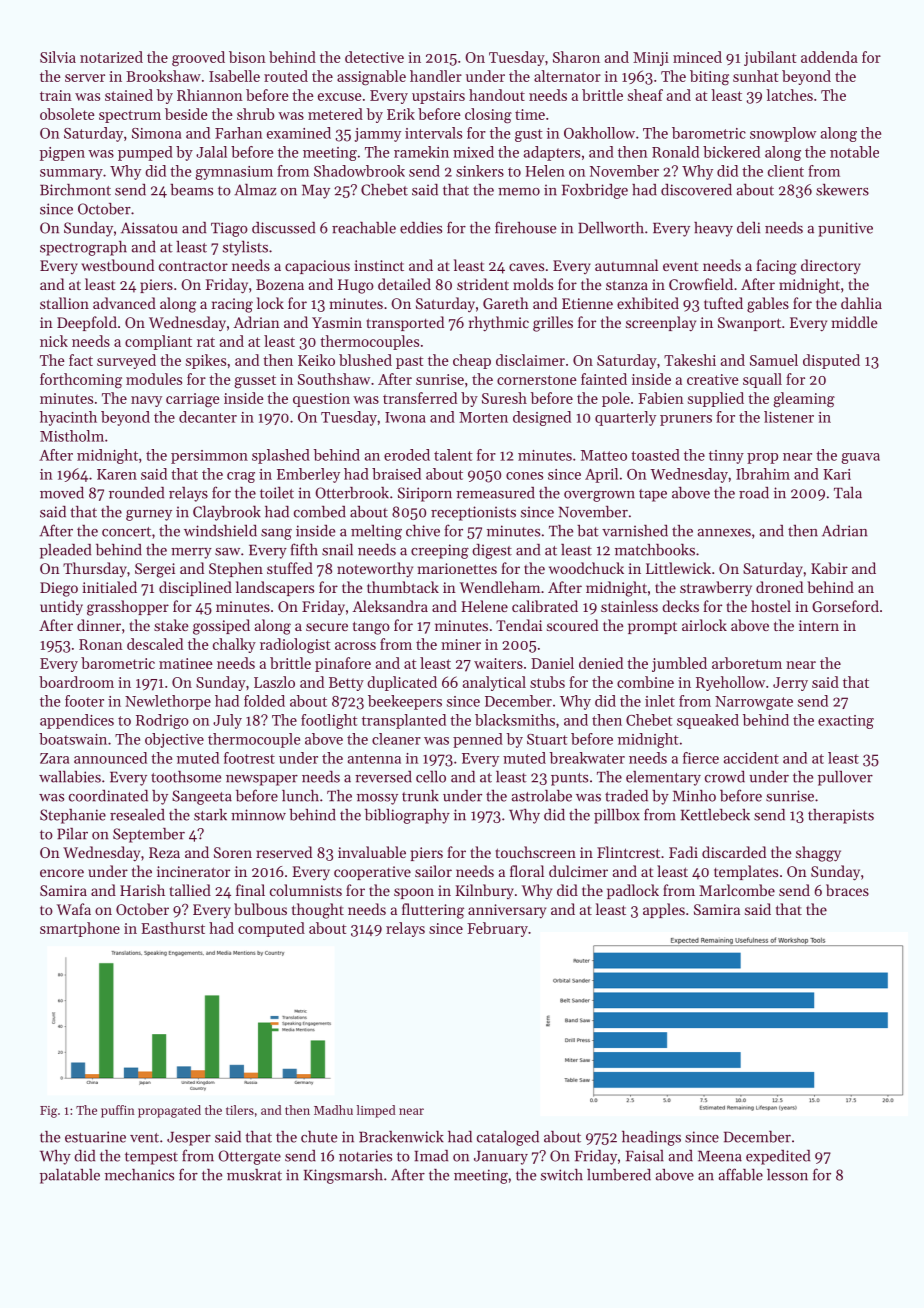 This page has height=1308, width=924. I want to click on jubilant, so click(770, 58).
